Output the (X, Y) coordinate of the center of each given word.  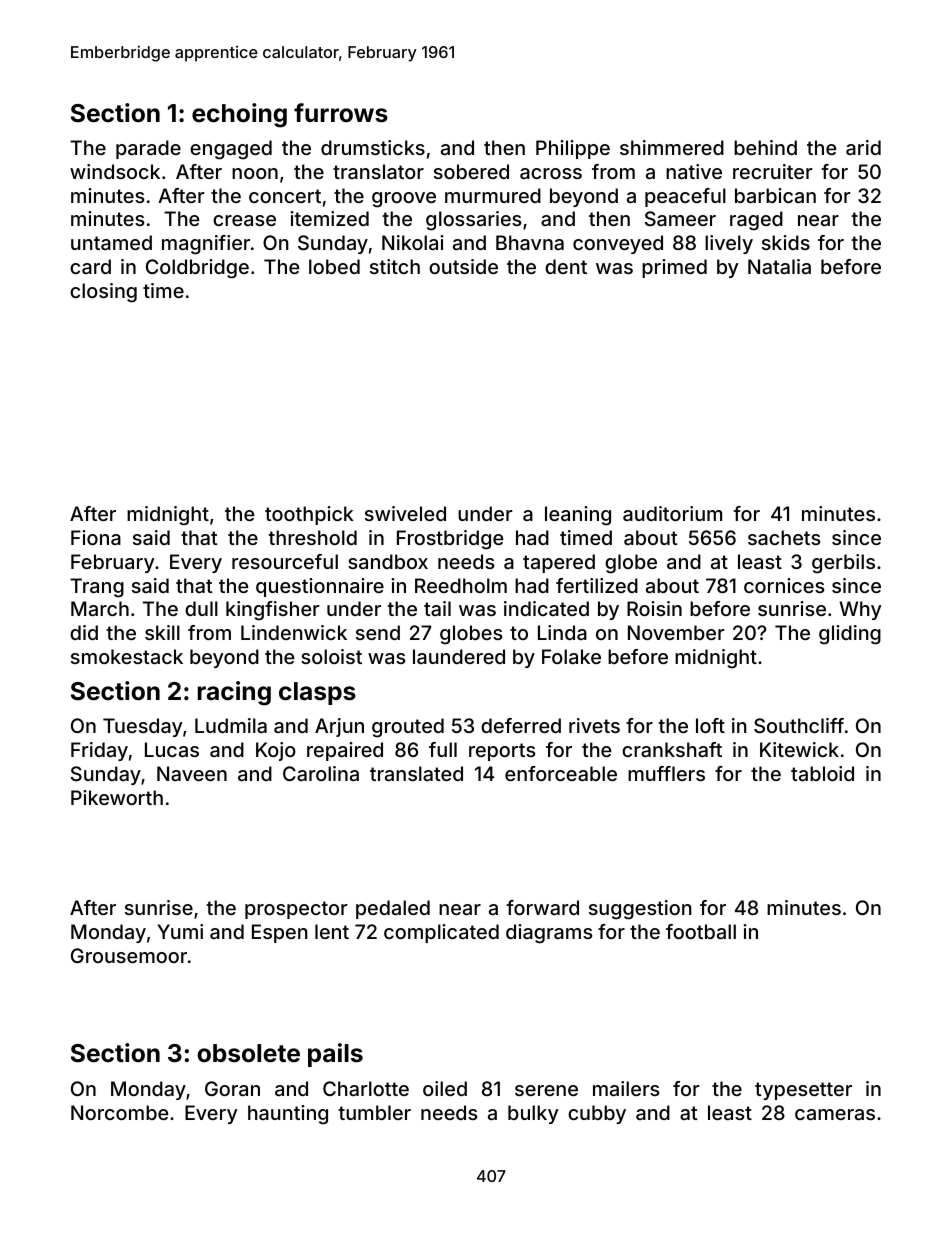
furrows (341, 113)
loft (710, 725)
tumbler (374, 1112)
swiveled (405, 513)
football (701, 931)
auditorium (672, 513)
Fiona (96, 537)
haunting (288, 1115)
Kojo (276, 751)
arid (863, 147)
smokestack (127, 656)
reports (502, 752)
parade (148, 149)
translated (416, 773)
